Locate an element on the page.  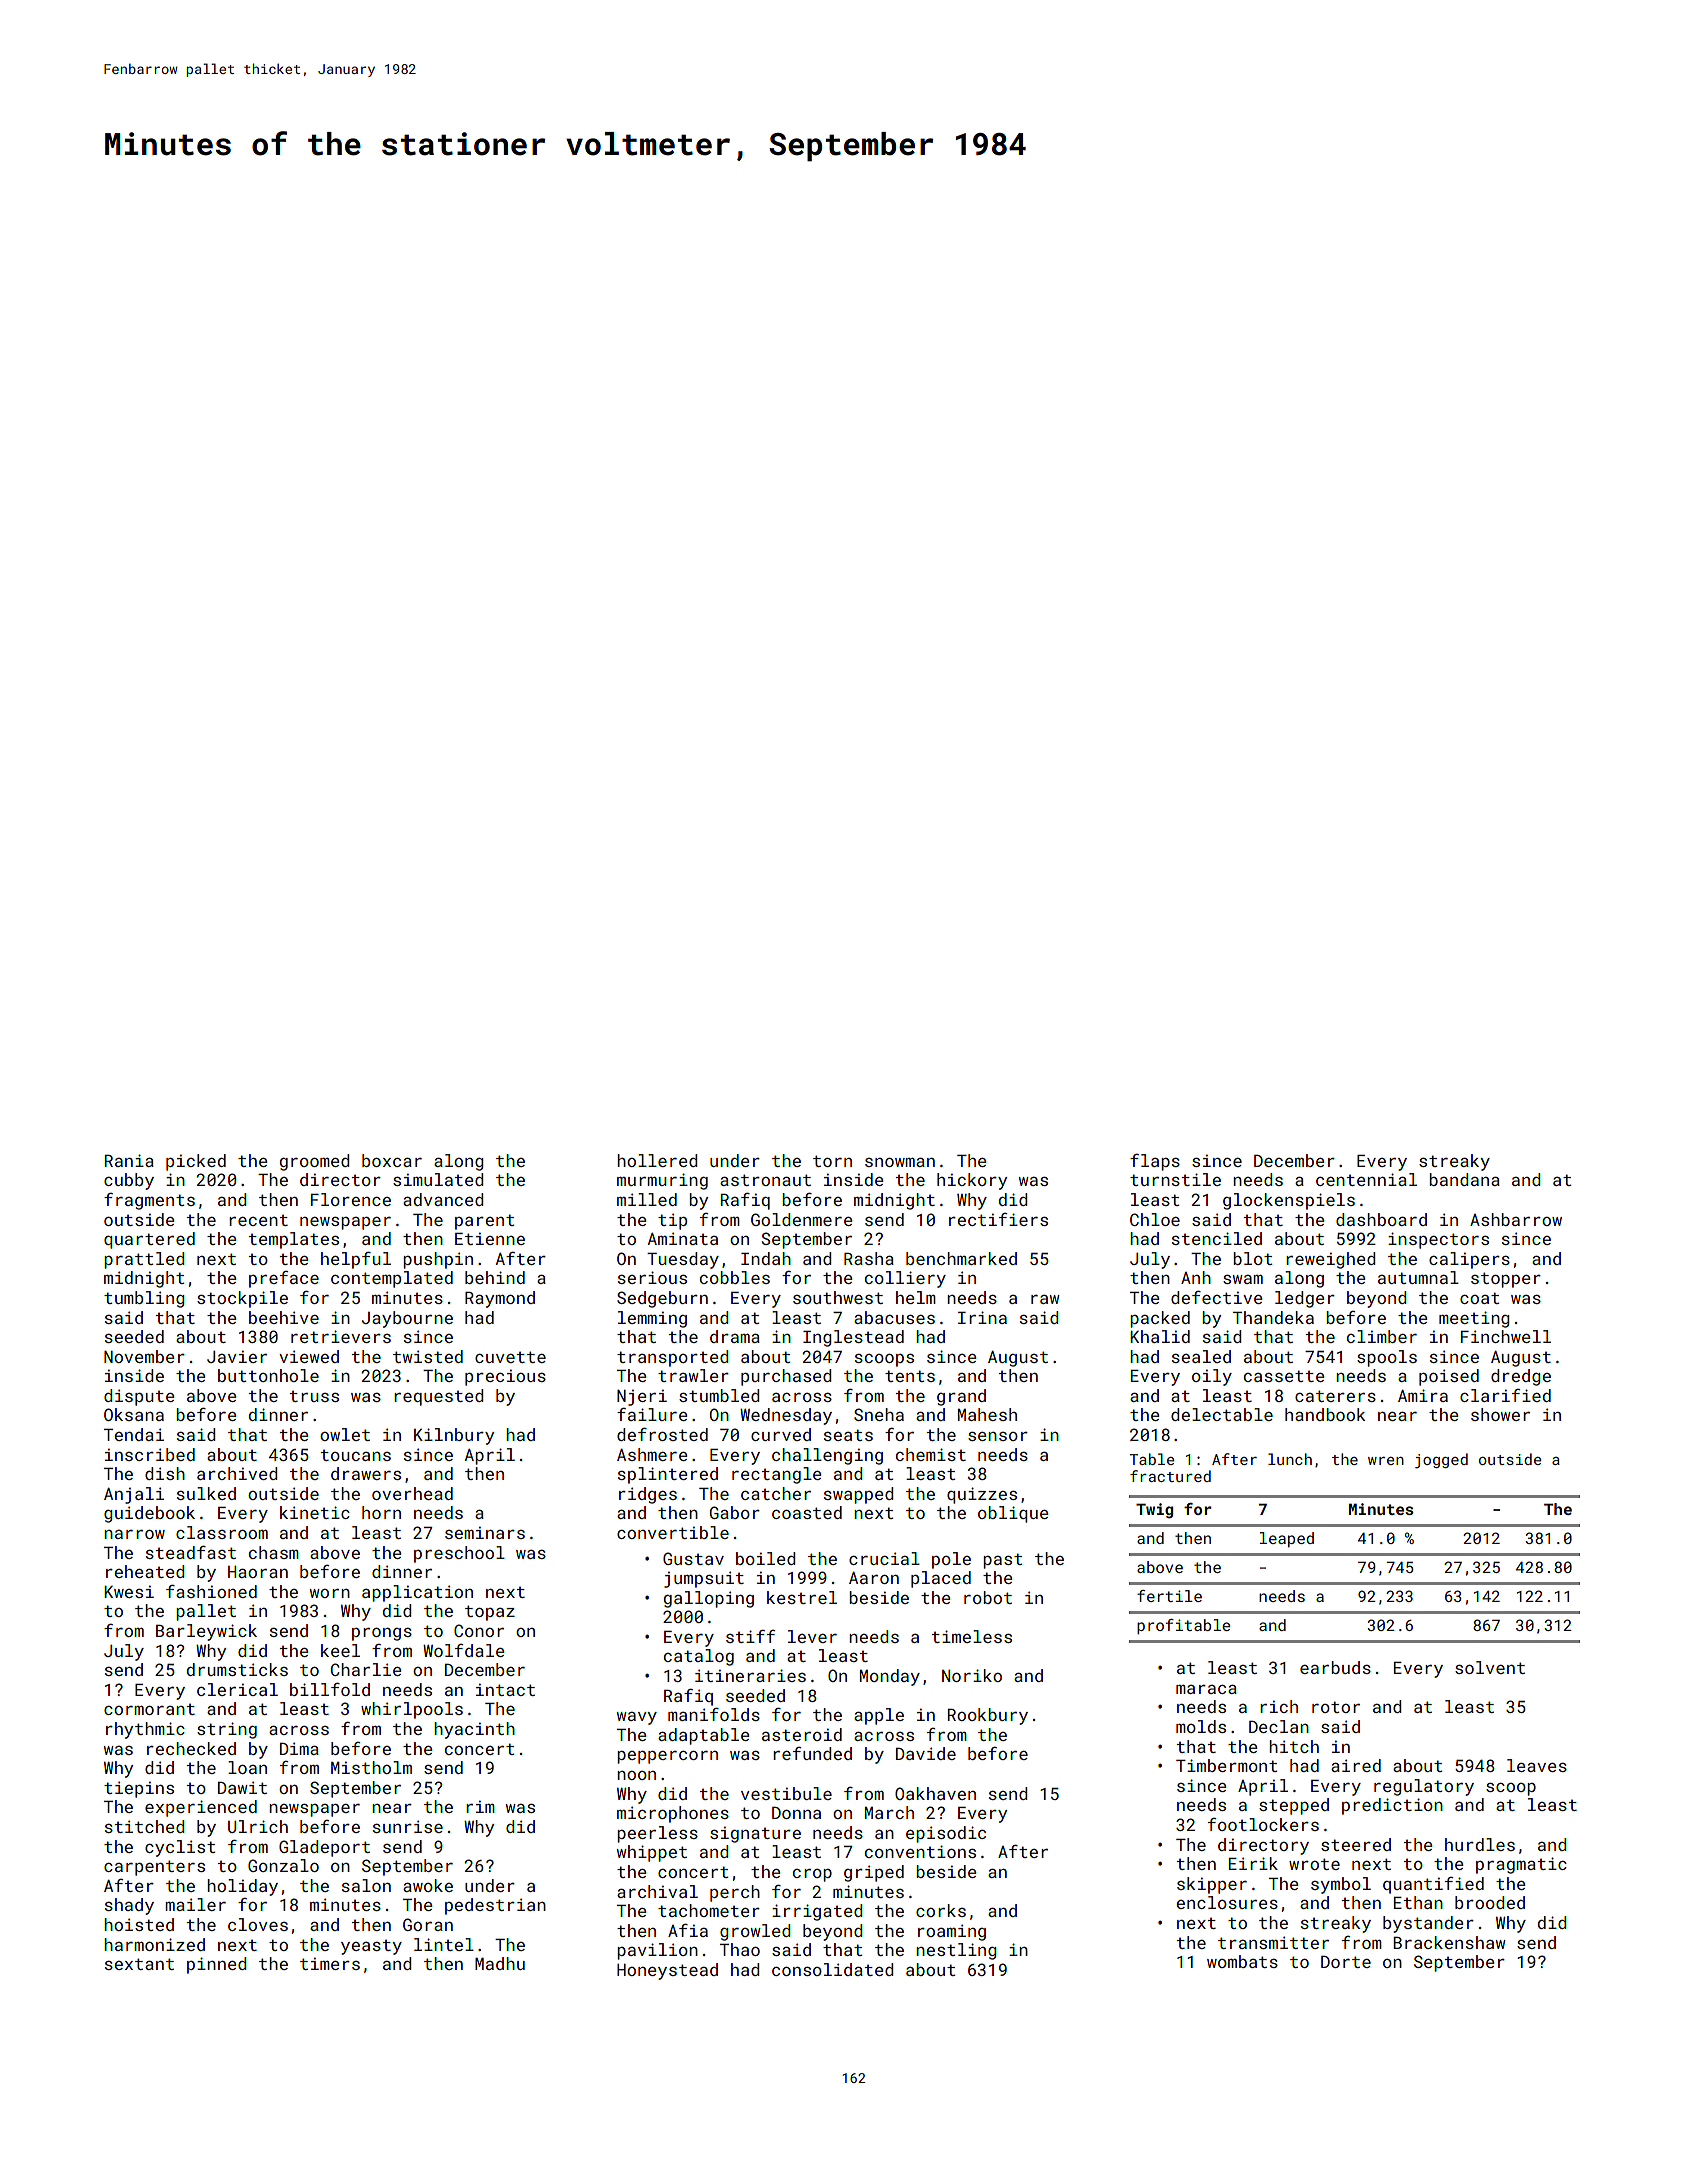
bandana is located at coordinates (1464, 1179).
